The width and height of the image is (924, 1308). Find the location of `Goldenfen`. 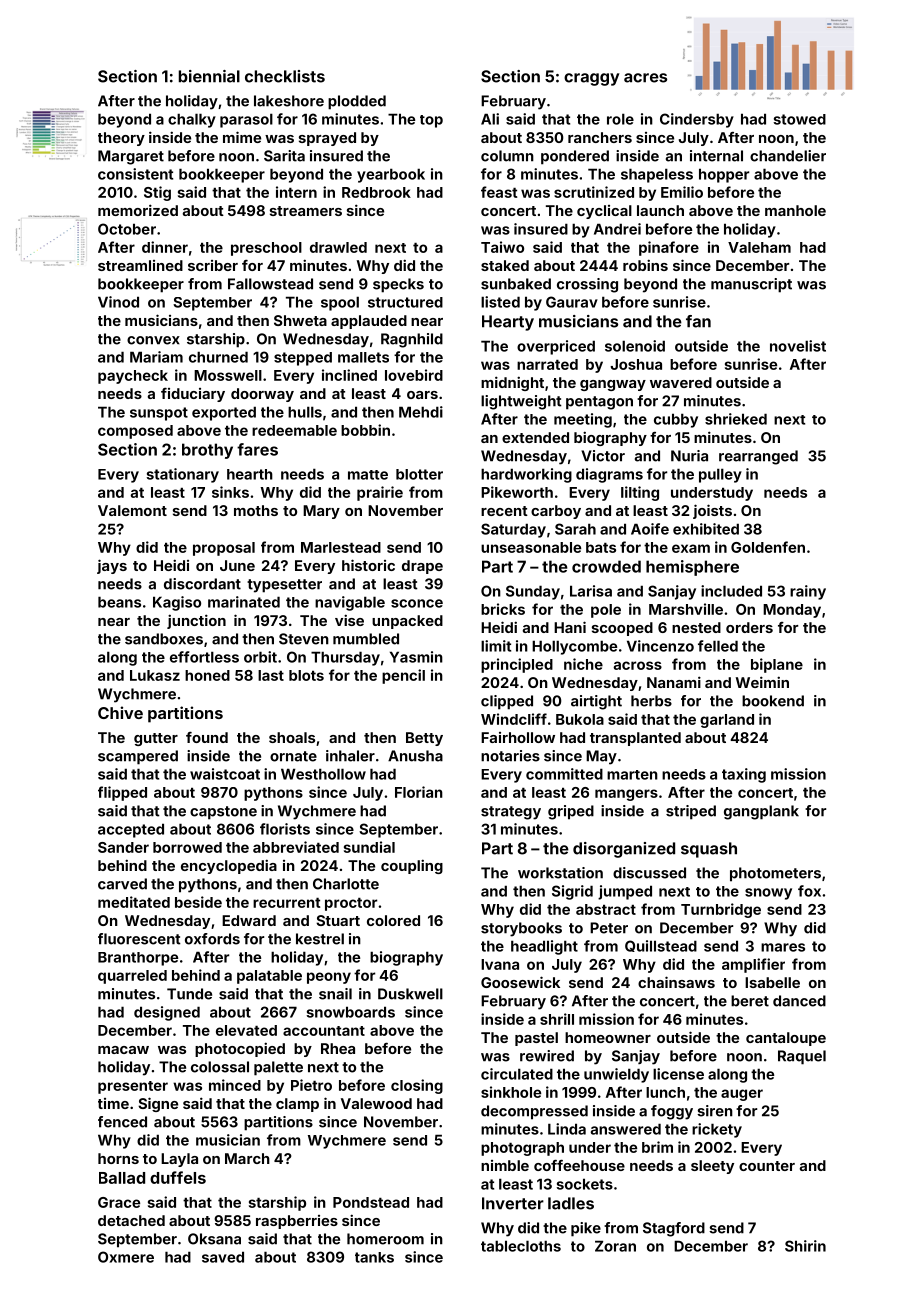

Goldenfen is located at coordinates (768, 547).
